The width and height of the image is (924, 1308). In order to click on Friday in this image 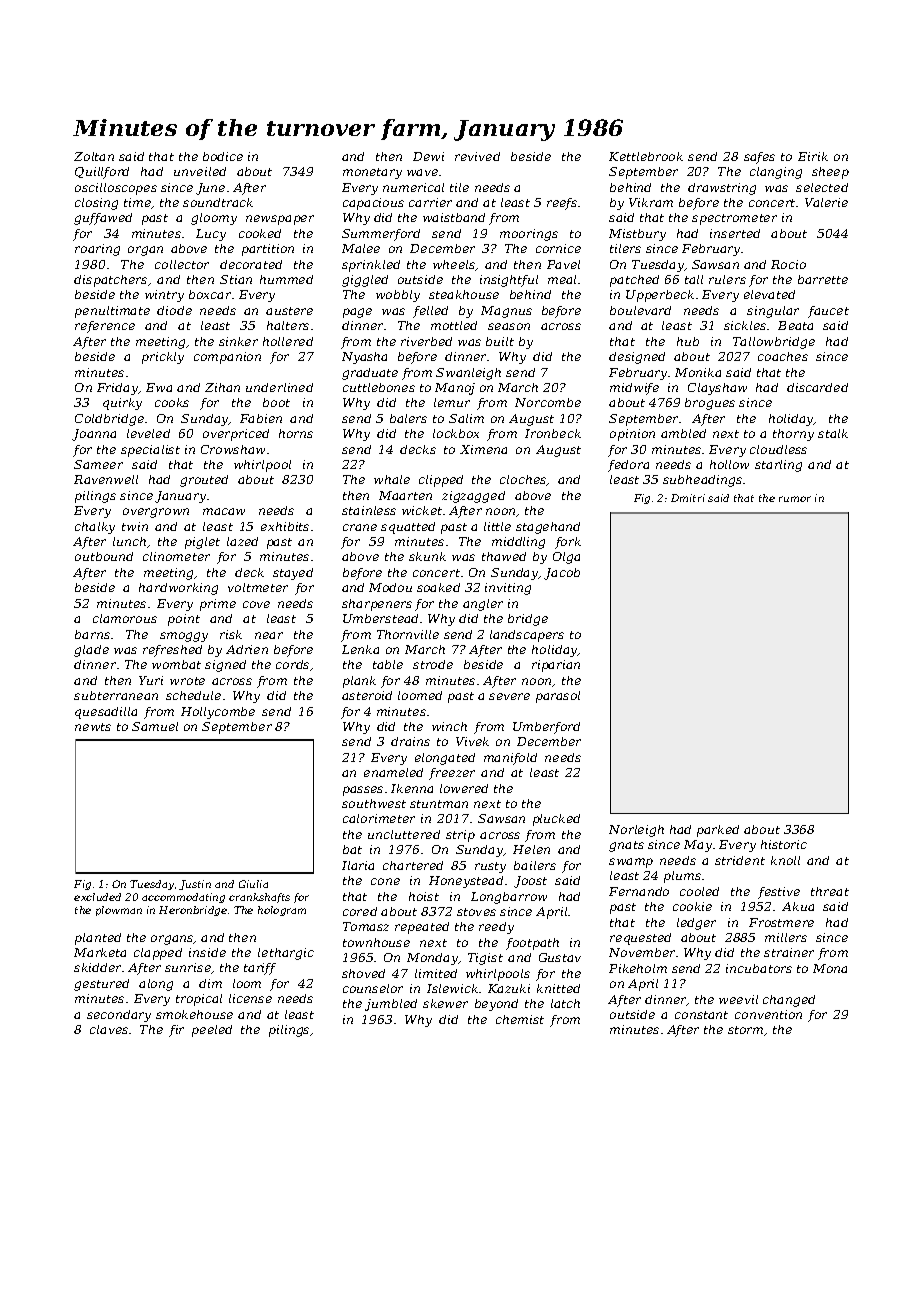, I will do `click(117, 389)`.
